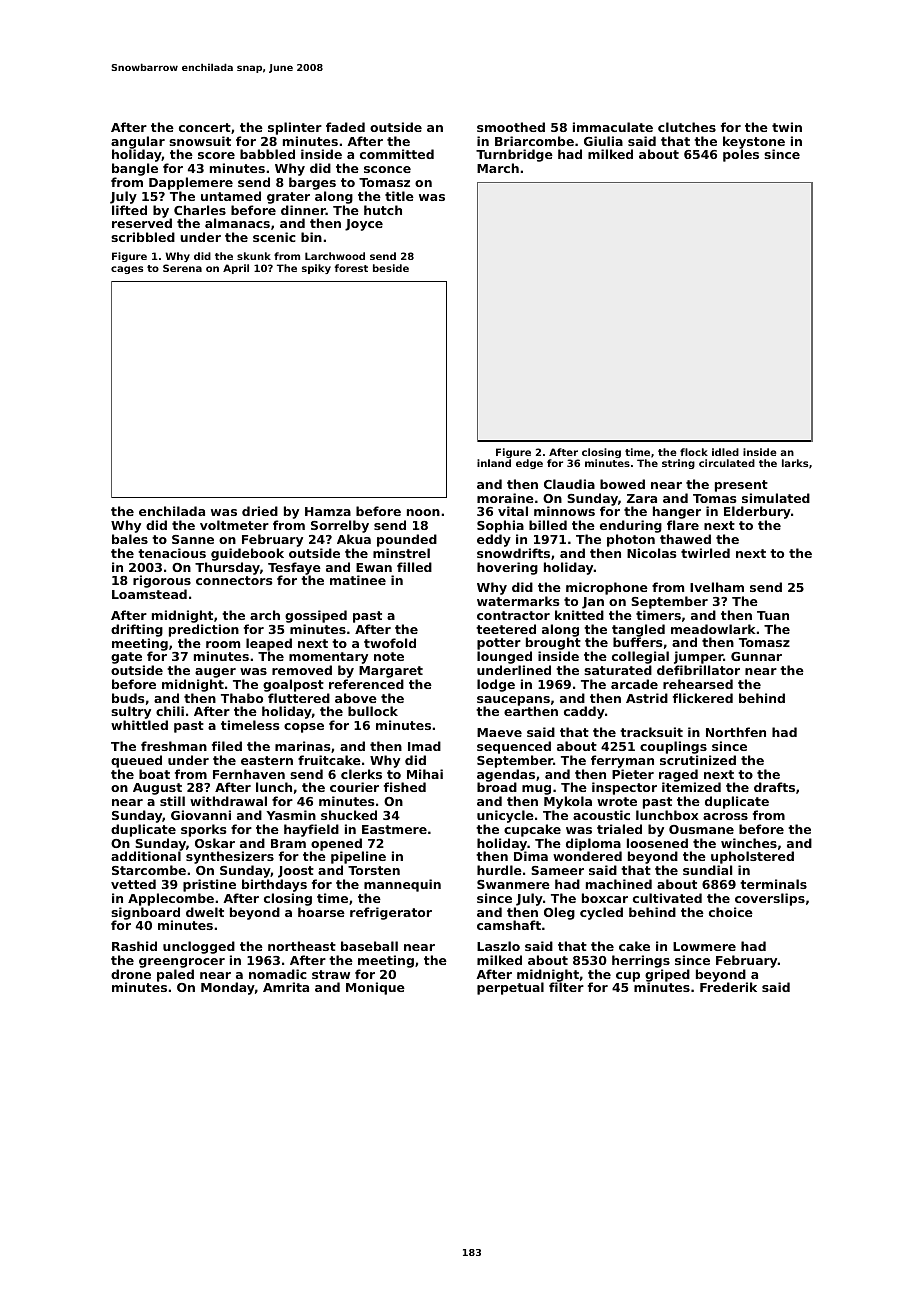 The height and width of the document is (1308, 924). I want to click on filled, so click(414, 567).
